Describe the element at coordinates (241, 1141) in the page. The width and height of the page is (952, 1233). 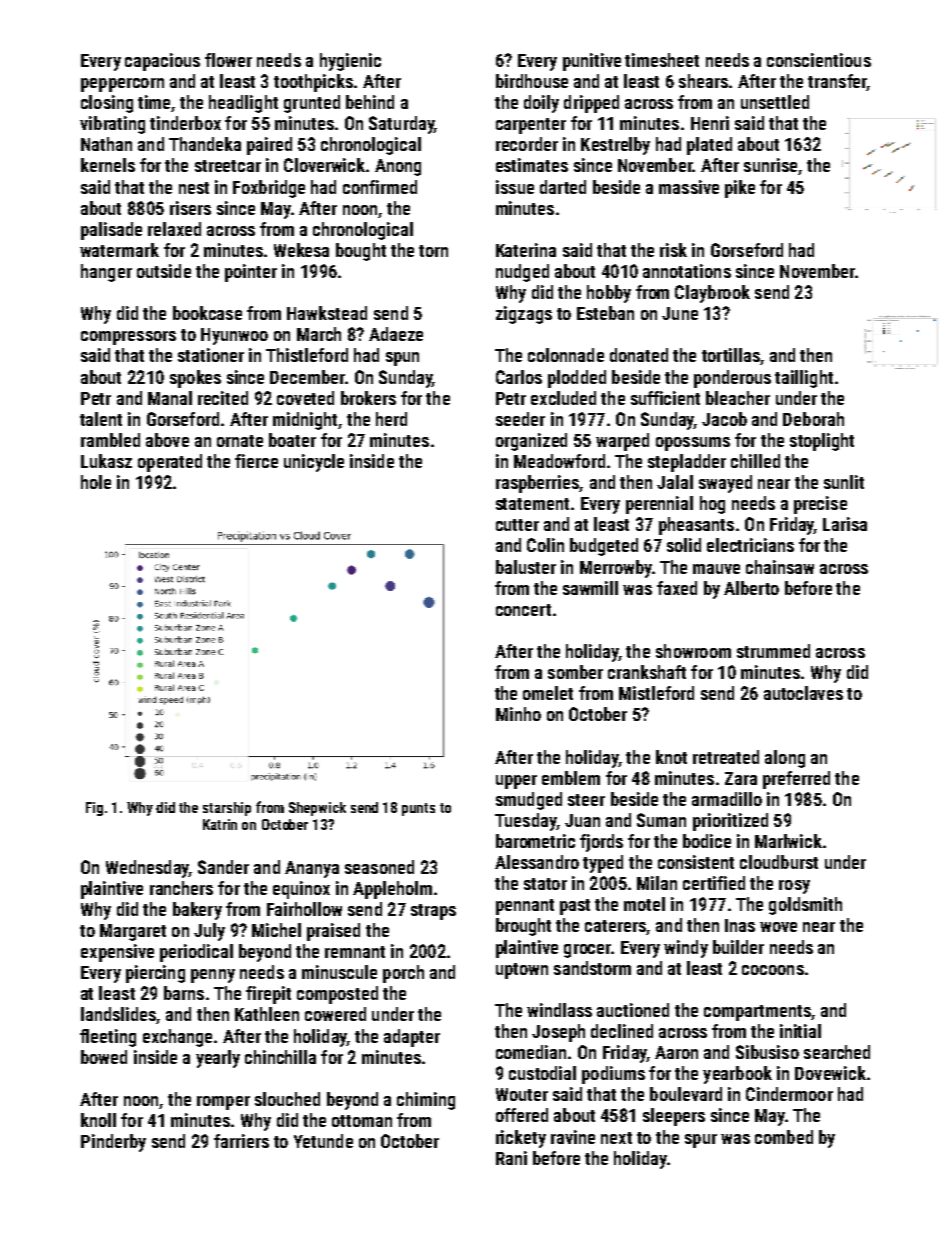
I see `farriers` at that location.
